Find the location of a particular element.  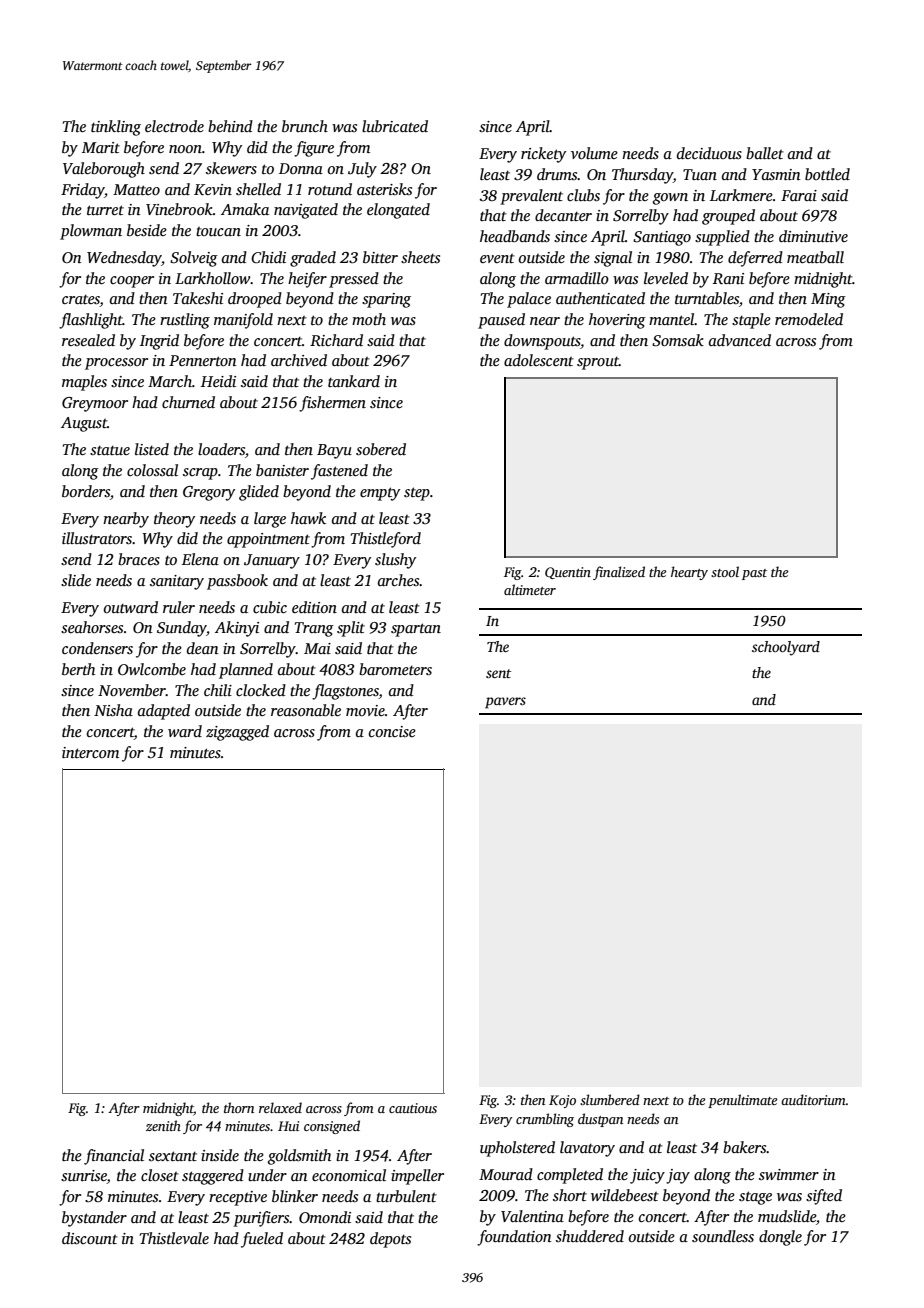

thorn is located at coordinates (239, 1107).
